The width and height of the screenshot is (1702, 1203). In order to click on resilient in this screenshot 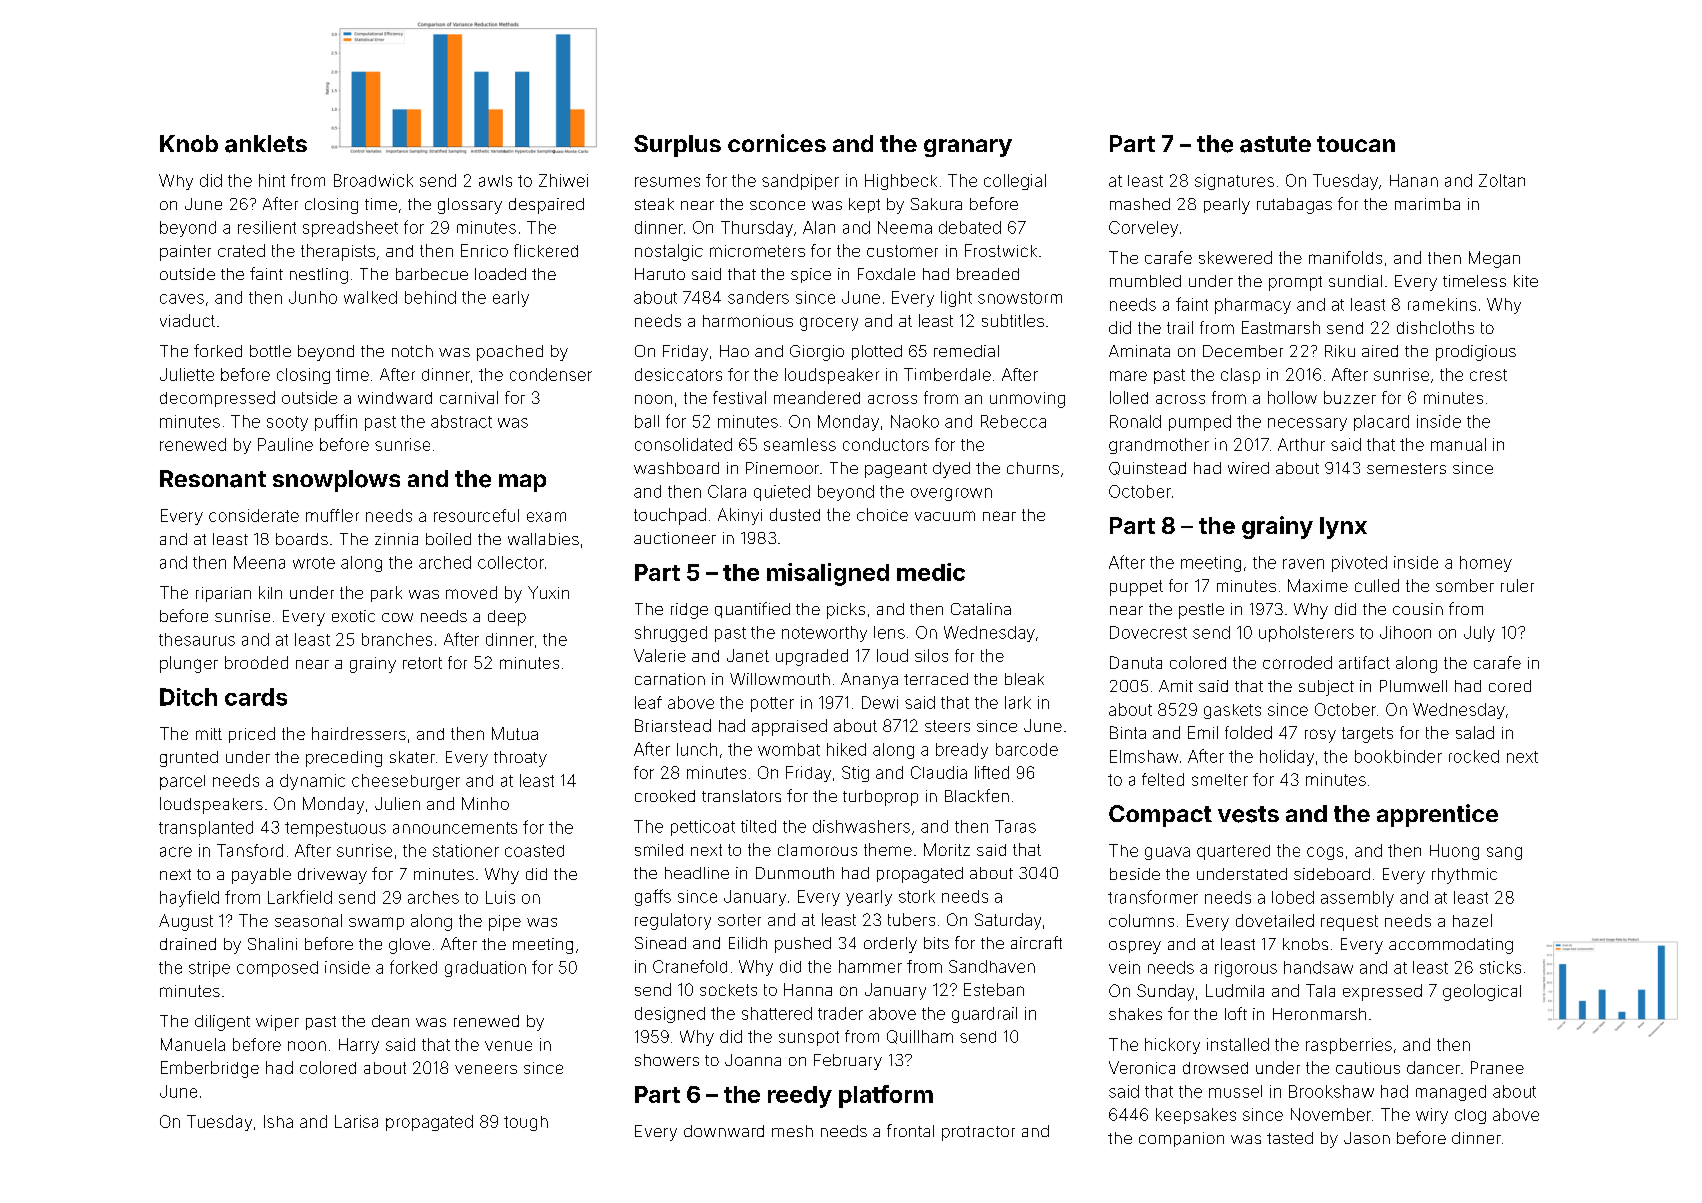, I will do `click(267, 227)`.
